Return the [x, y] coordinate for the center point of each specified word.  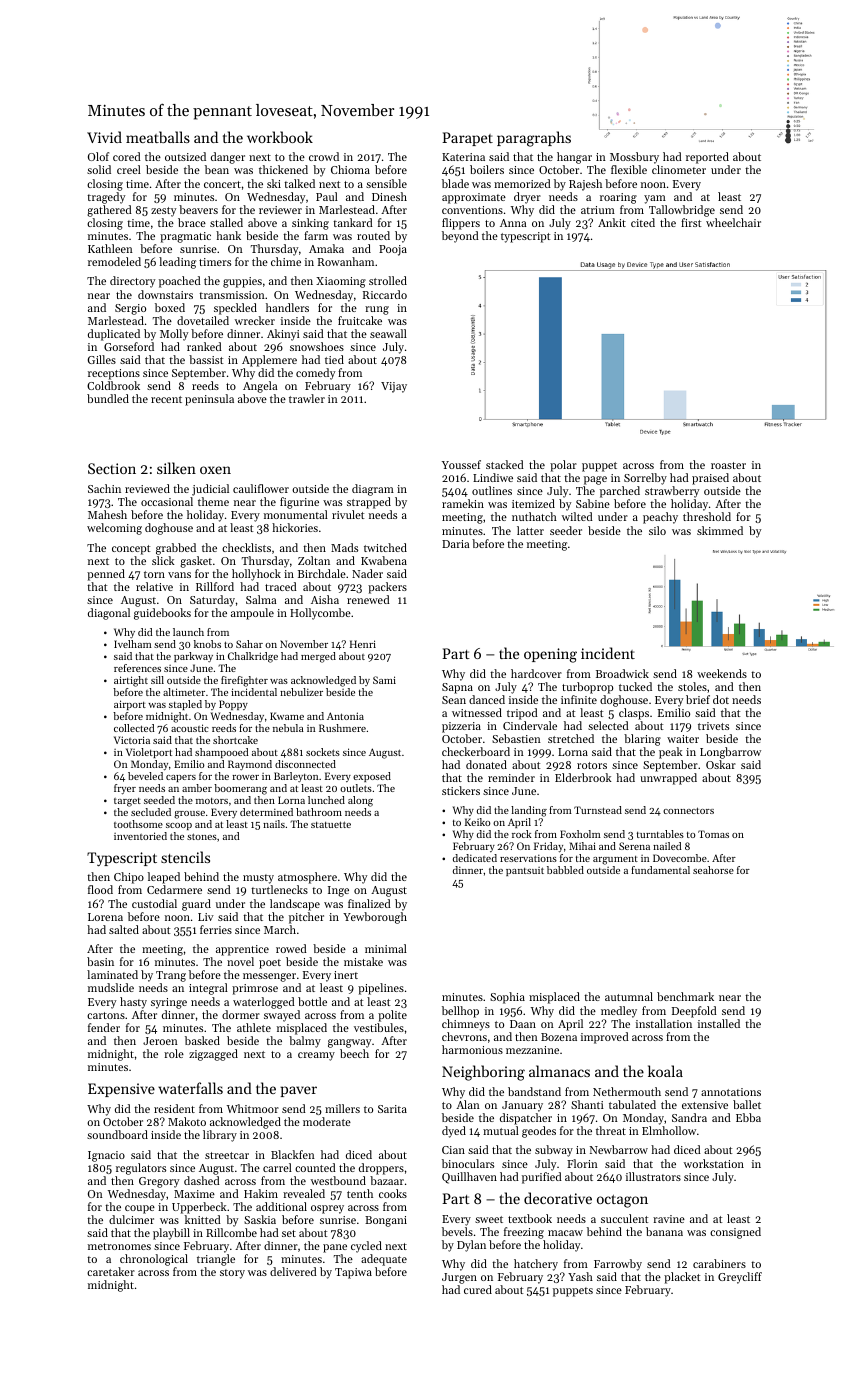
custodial [154, 903]
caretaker [111, 1271]
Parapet [467, 139]
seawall [388, 333]
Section [112, 468]
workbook [280, 137]
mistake [363, 961]
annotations [731, 1092]
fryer [125, 789]
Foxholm [580, 834]
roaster [728, 465]
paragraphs [534, 139]
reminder [511, 777]
